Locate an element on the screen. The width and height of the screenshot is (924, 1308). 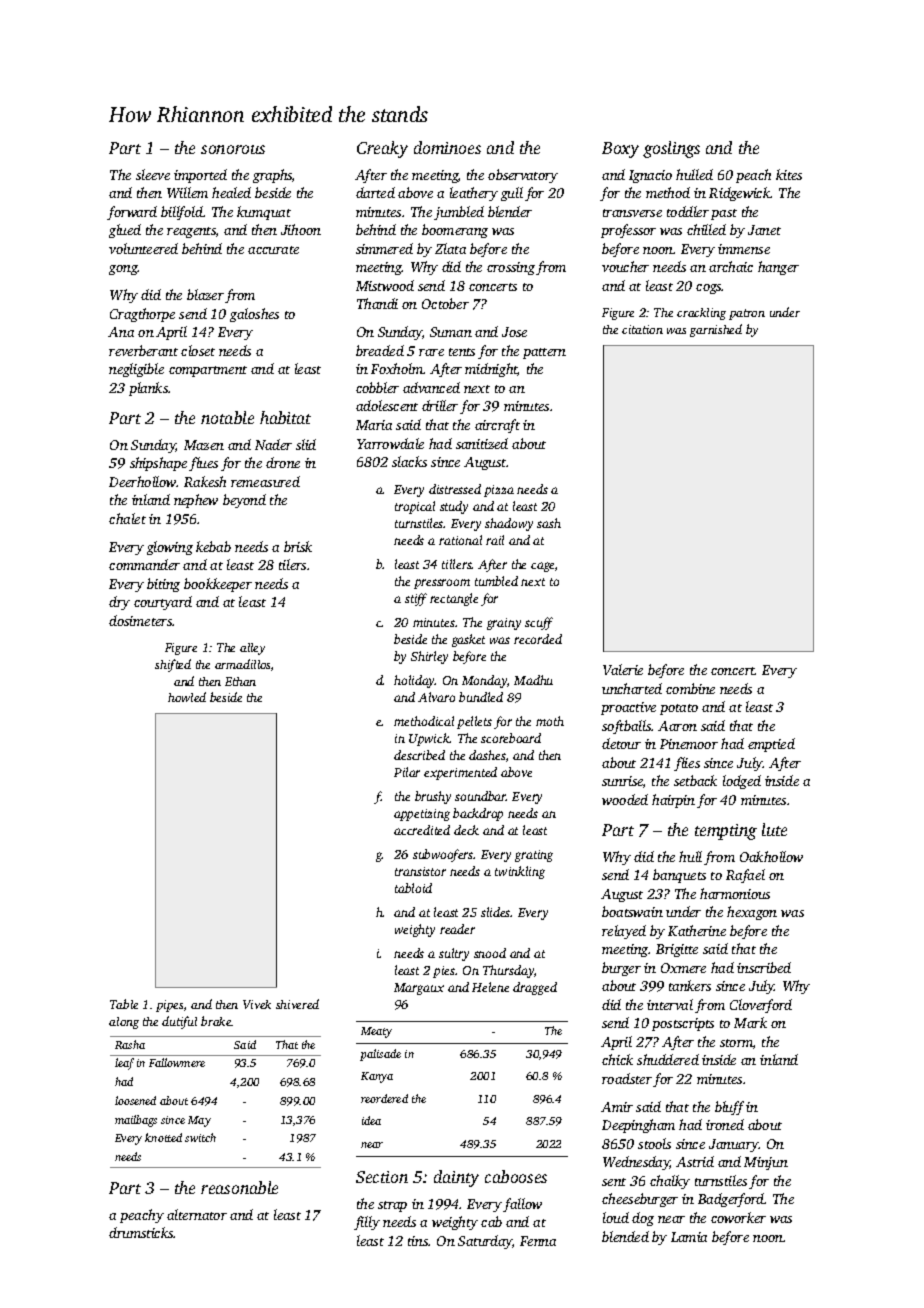
emptied is located at coordinates (771, 745).
